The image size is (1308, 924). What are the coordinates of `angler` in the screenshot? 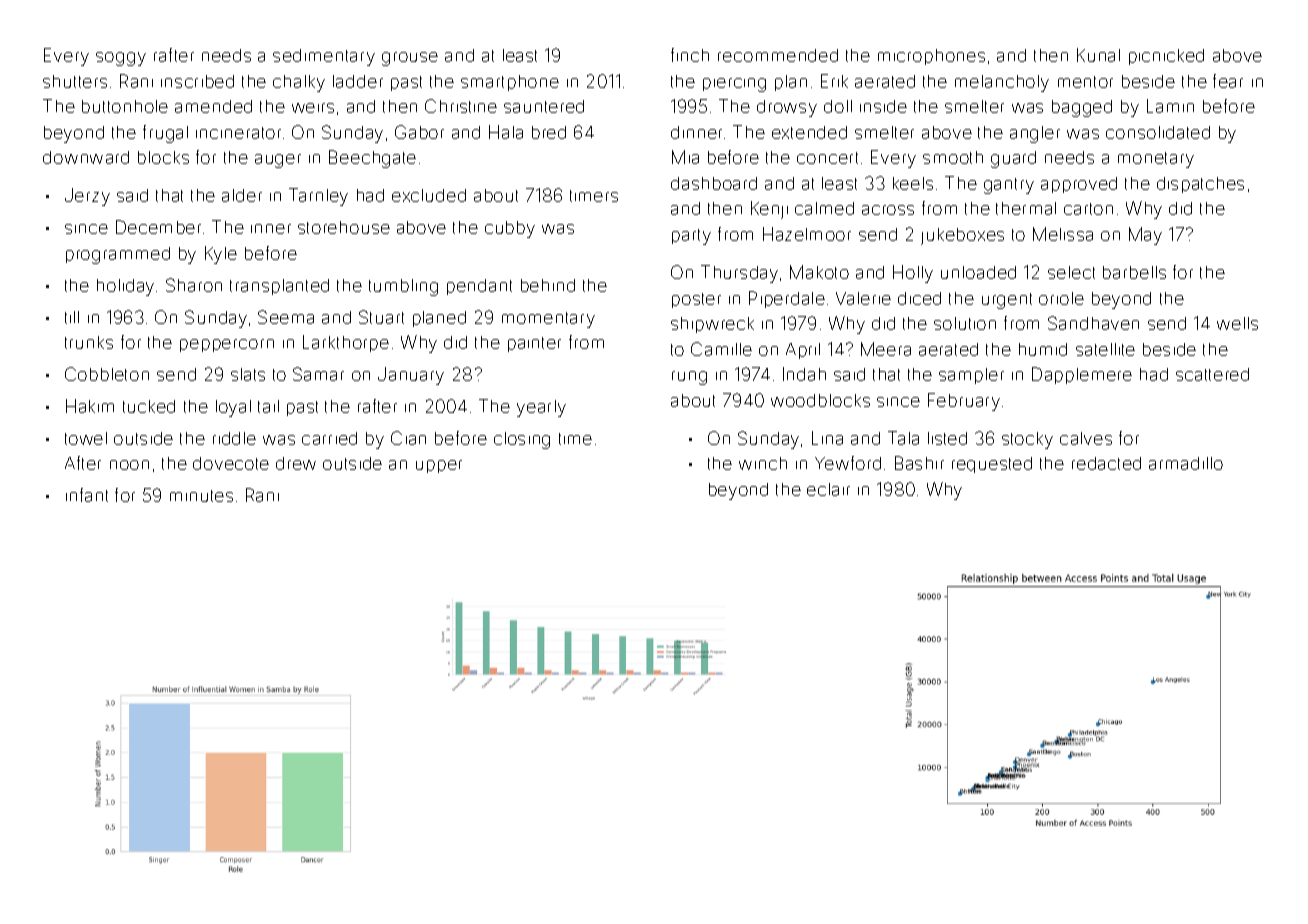 It's located at (1035, 134).
